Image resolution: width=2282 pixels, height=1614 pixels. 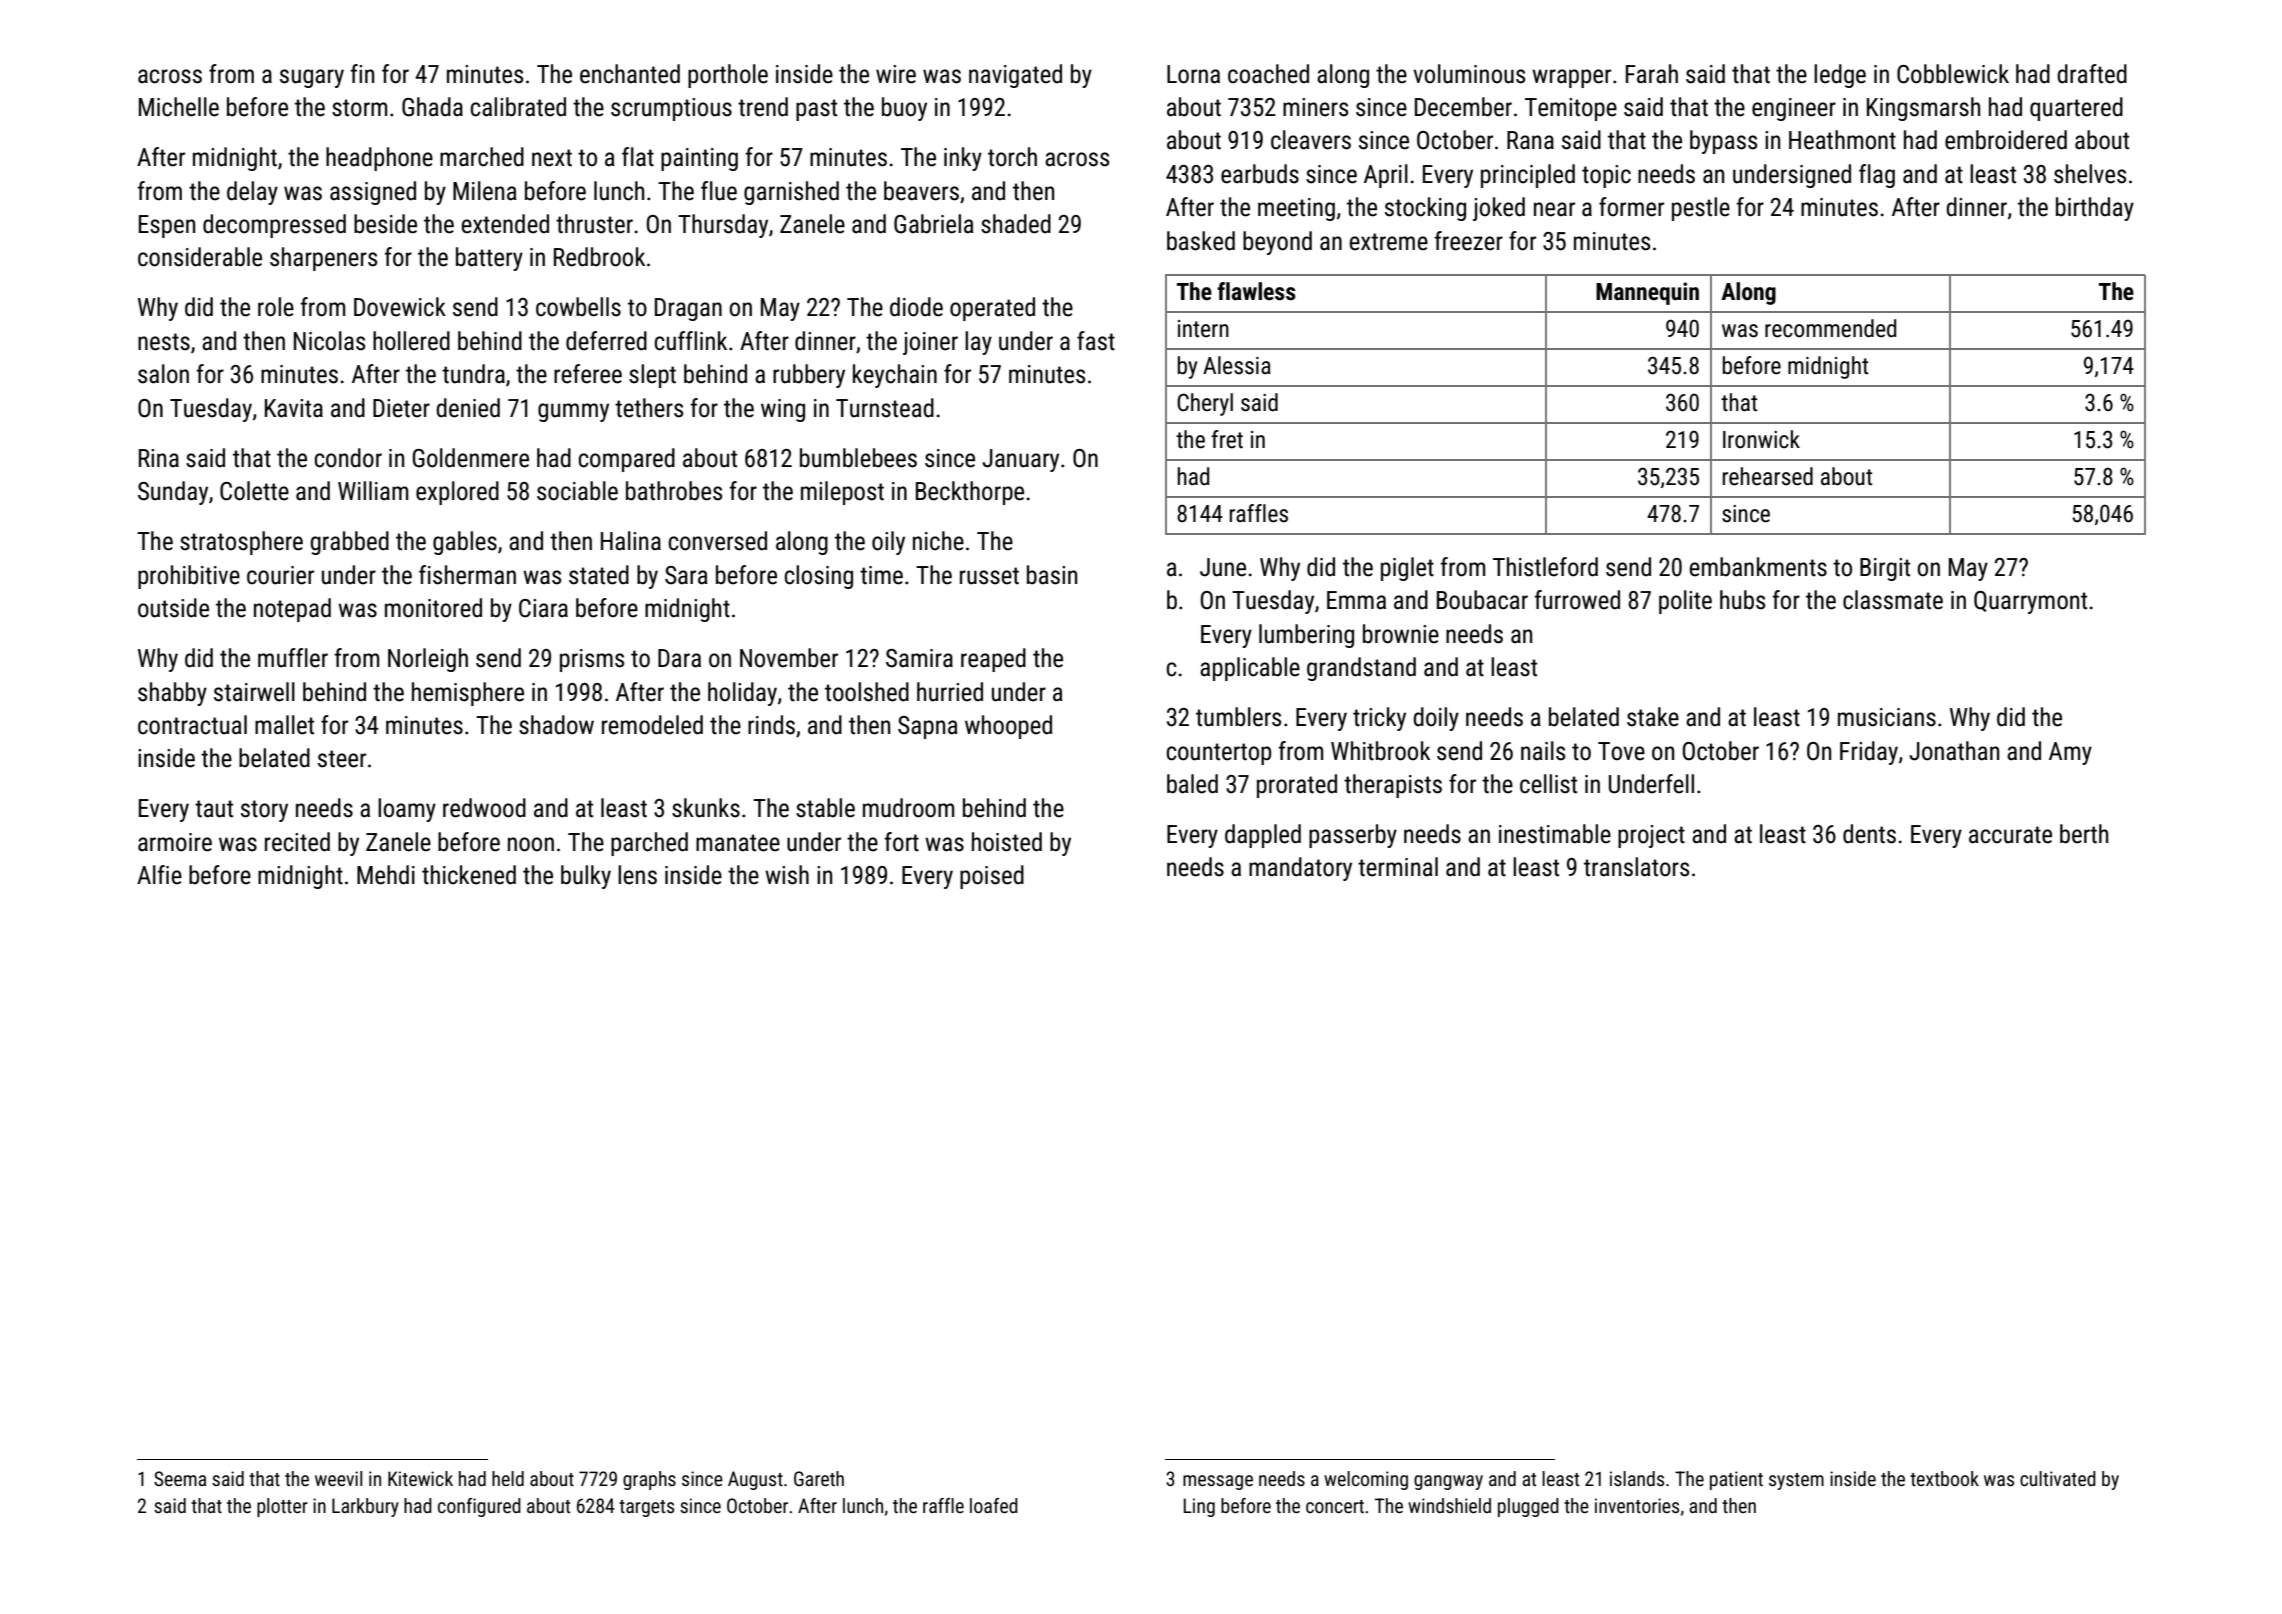 I want to click on Quarrymont, so click(x=2030, y=602).
